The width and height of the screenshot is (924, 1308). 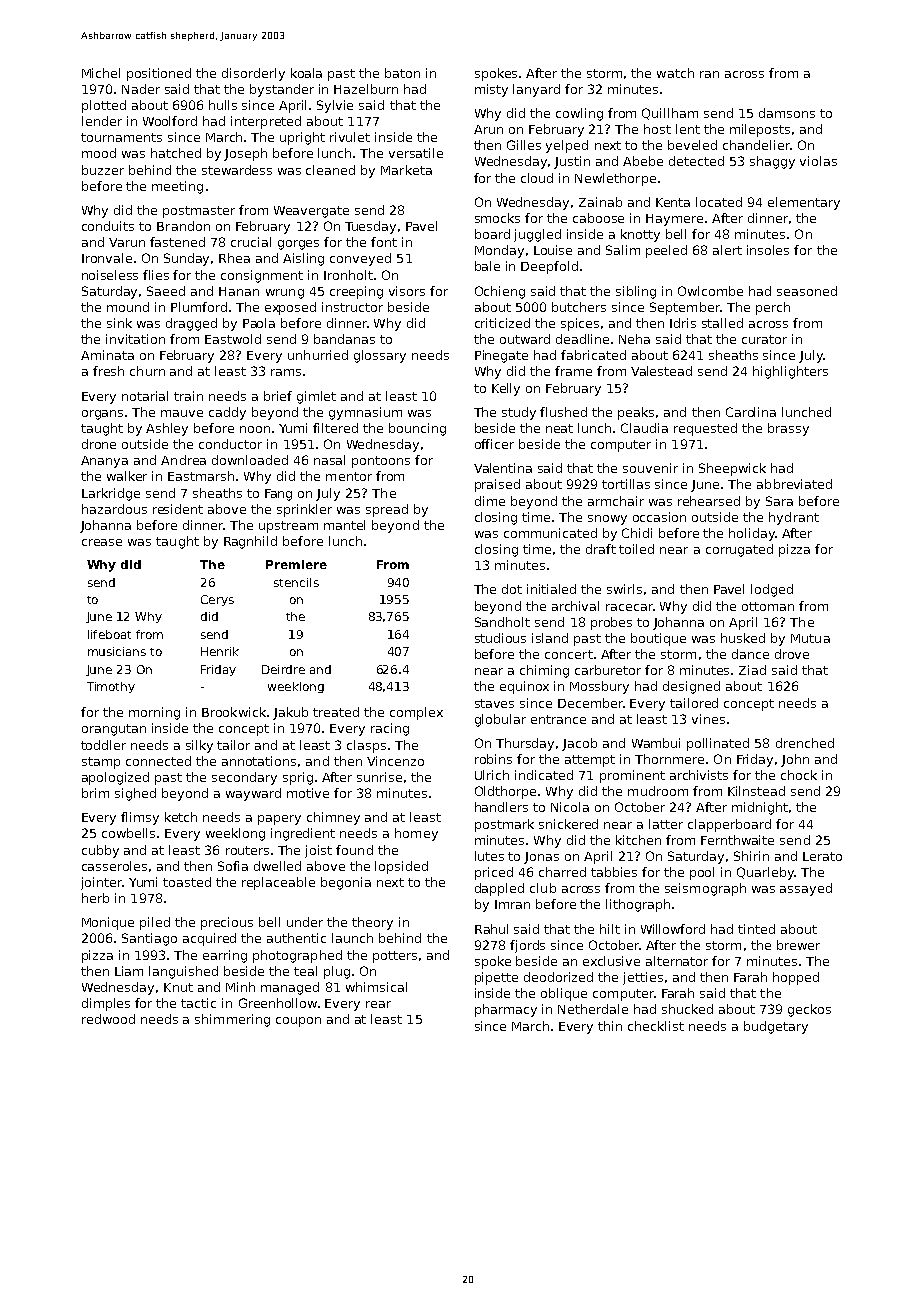 I want to click on noiseless, so click(x=110, y=275).
